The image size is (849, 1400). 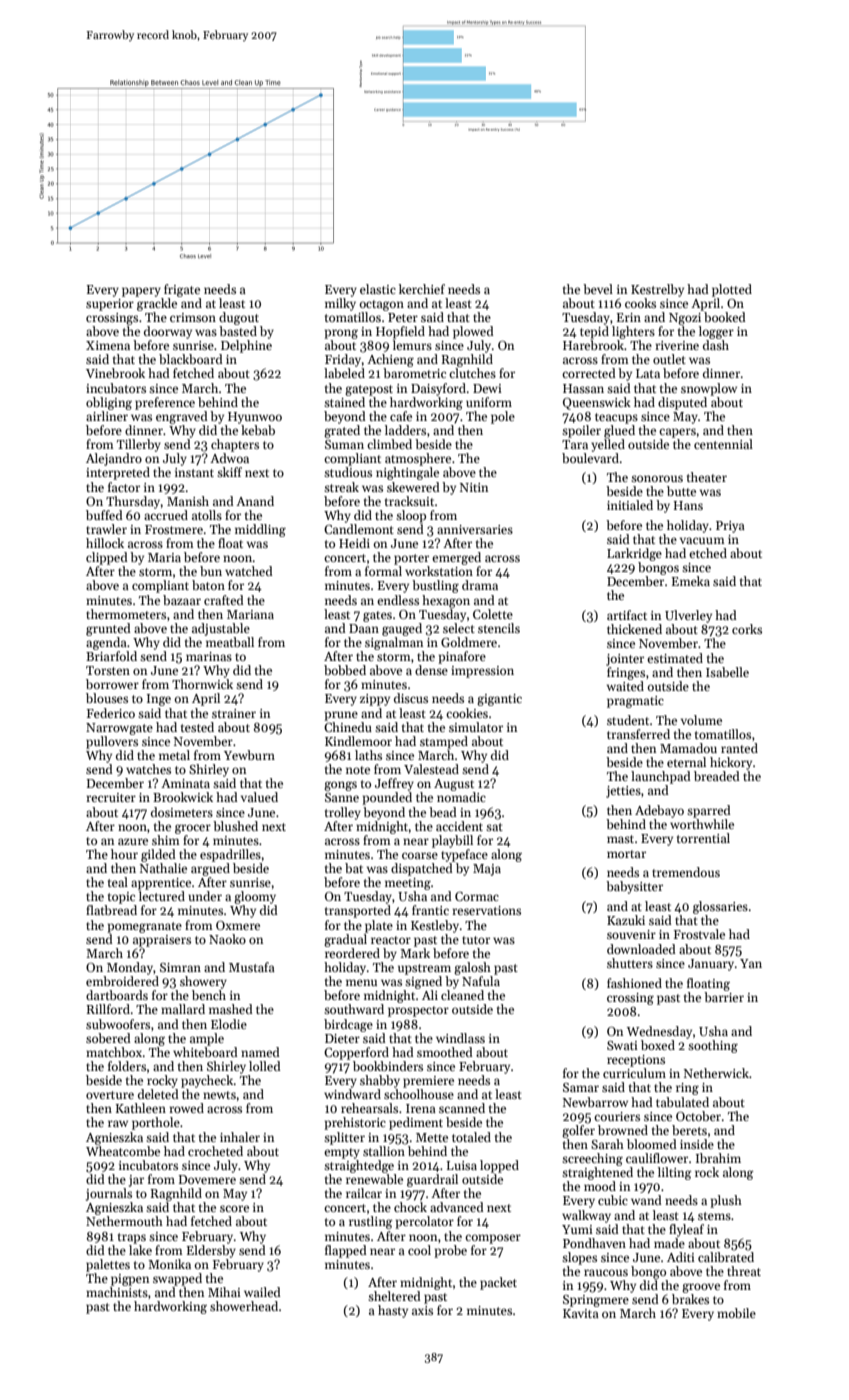 I want to click on hickory, so click(x=731, y=763).
